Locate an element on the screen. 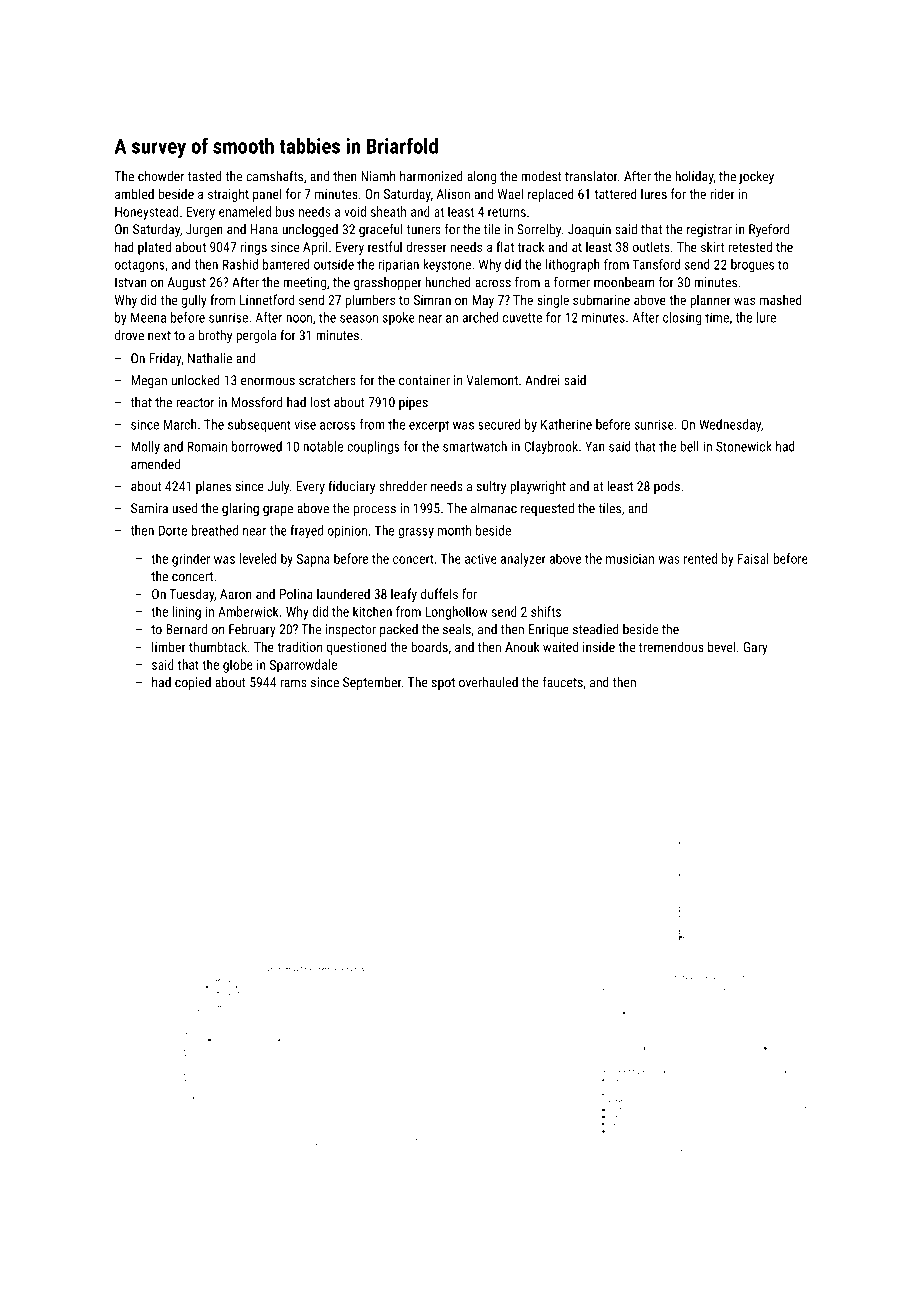 The image size is (924, 1314). submarine is located at coordinates (601, 299).
